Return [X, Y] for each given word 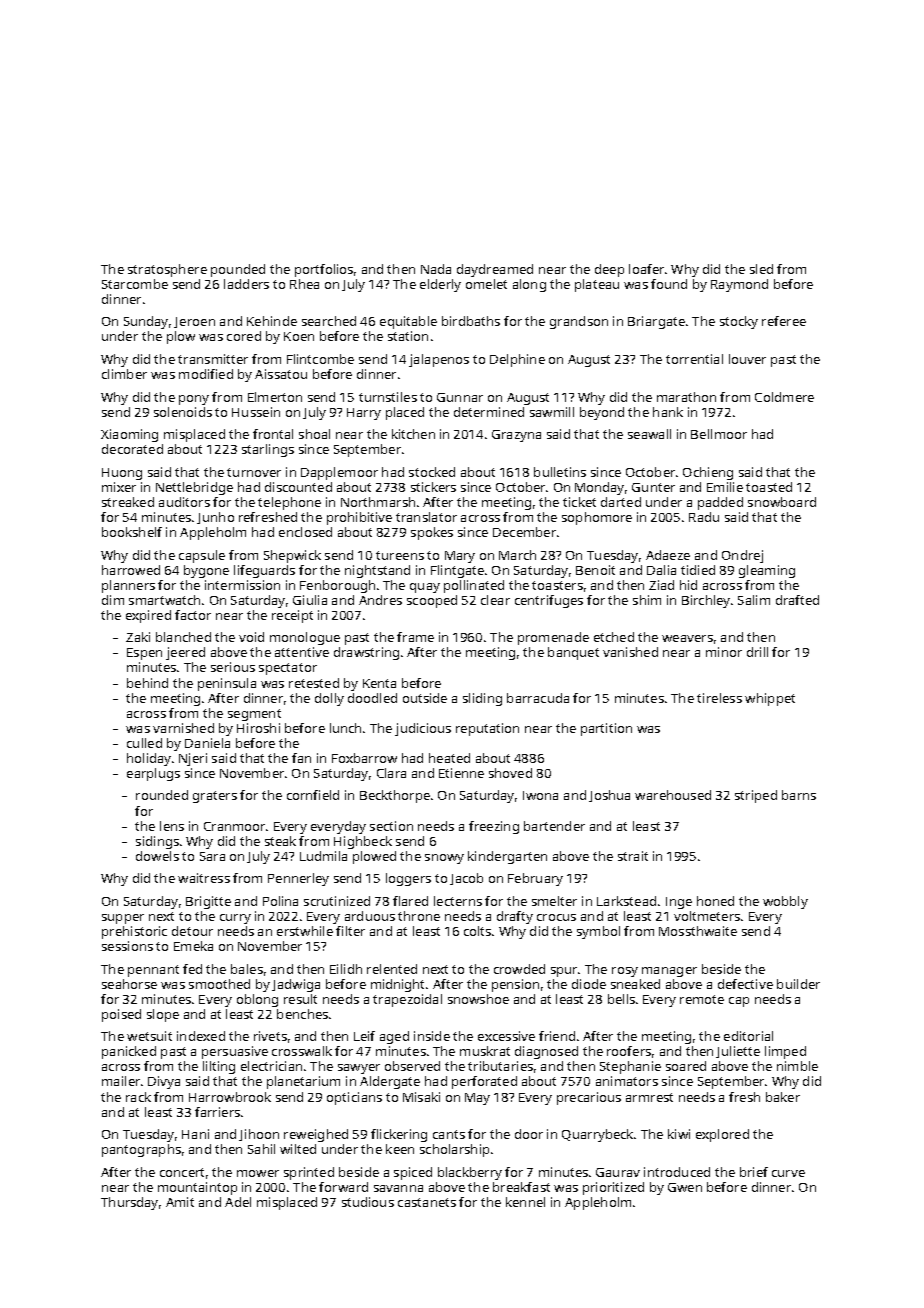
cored [244, 336]
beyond [602, 413]
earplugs [153, 774]
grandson [579, 322]
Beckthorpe [395, 796]
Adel [238, 1202]
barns [799, 795]
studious [368, 1202]
